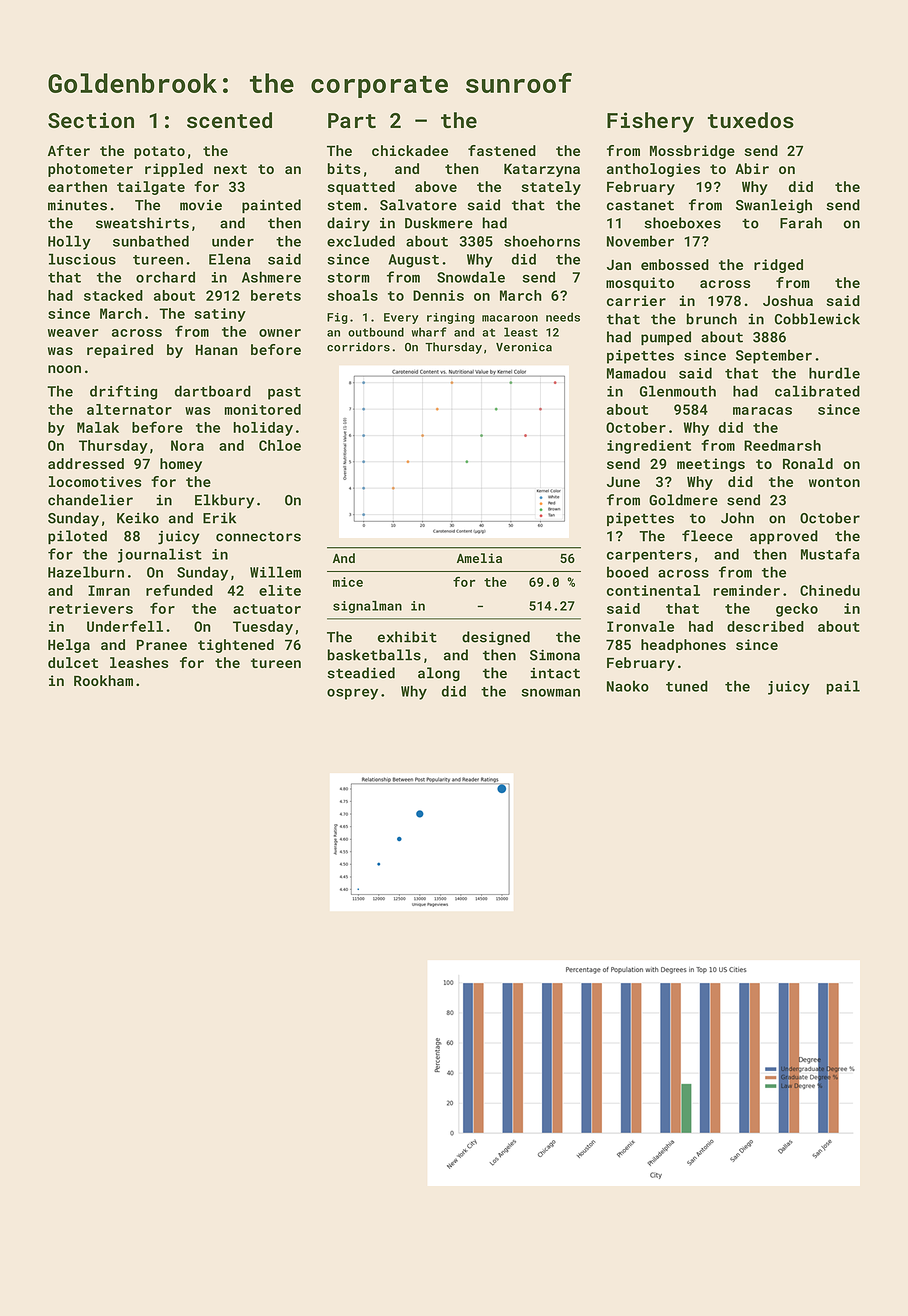 The image size is (908, 1316). I want to click on stacked, so click(113, 295).
